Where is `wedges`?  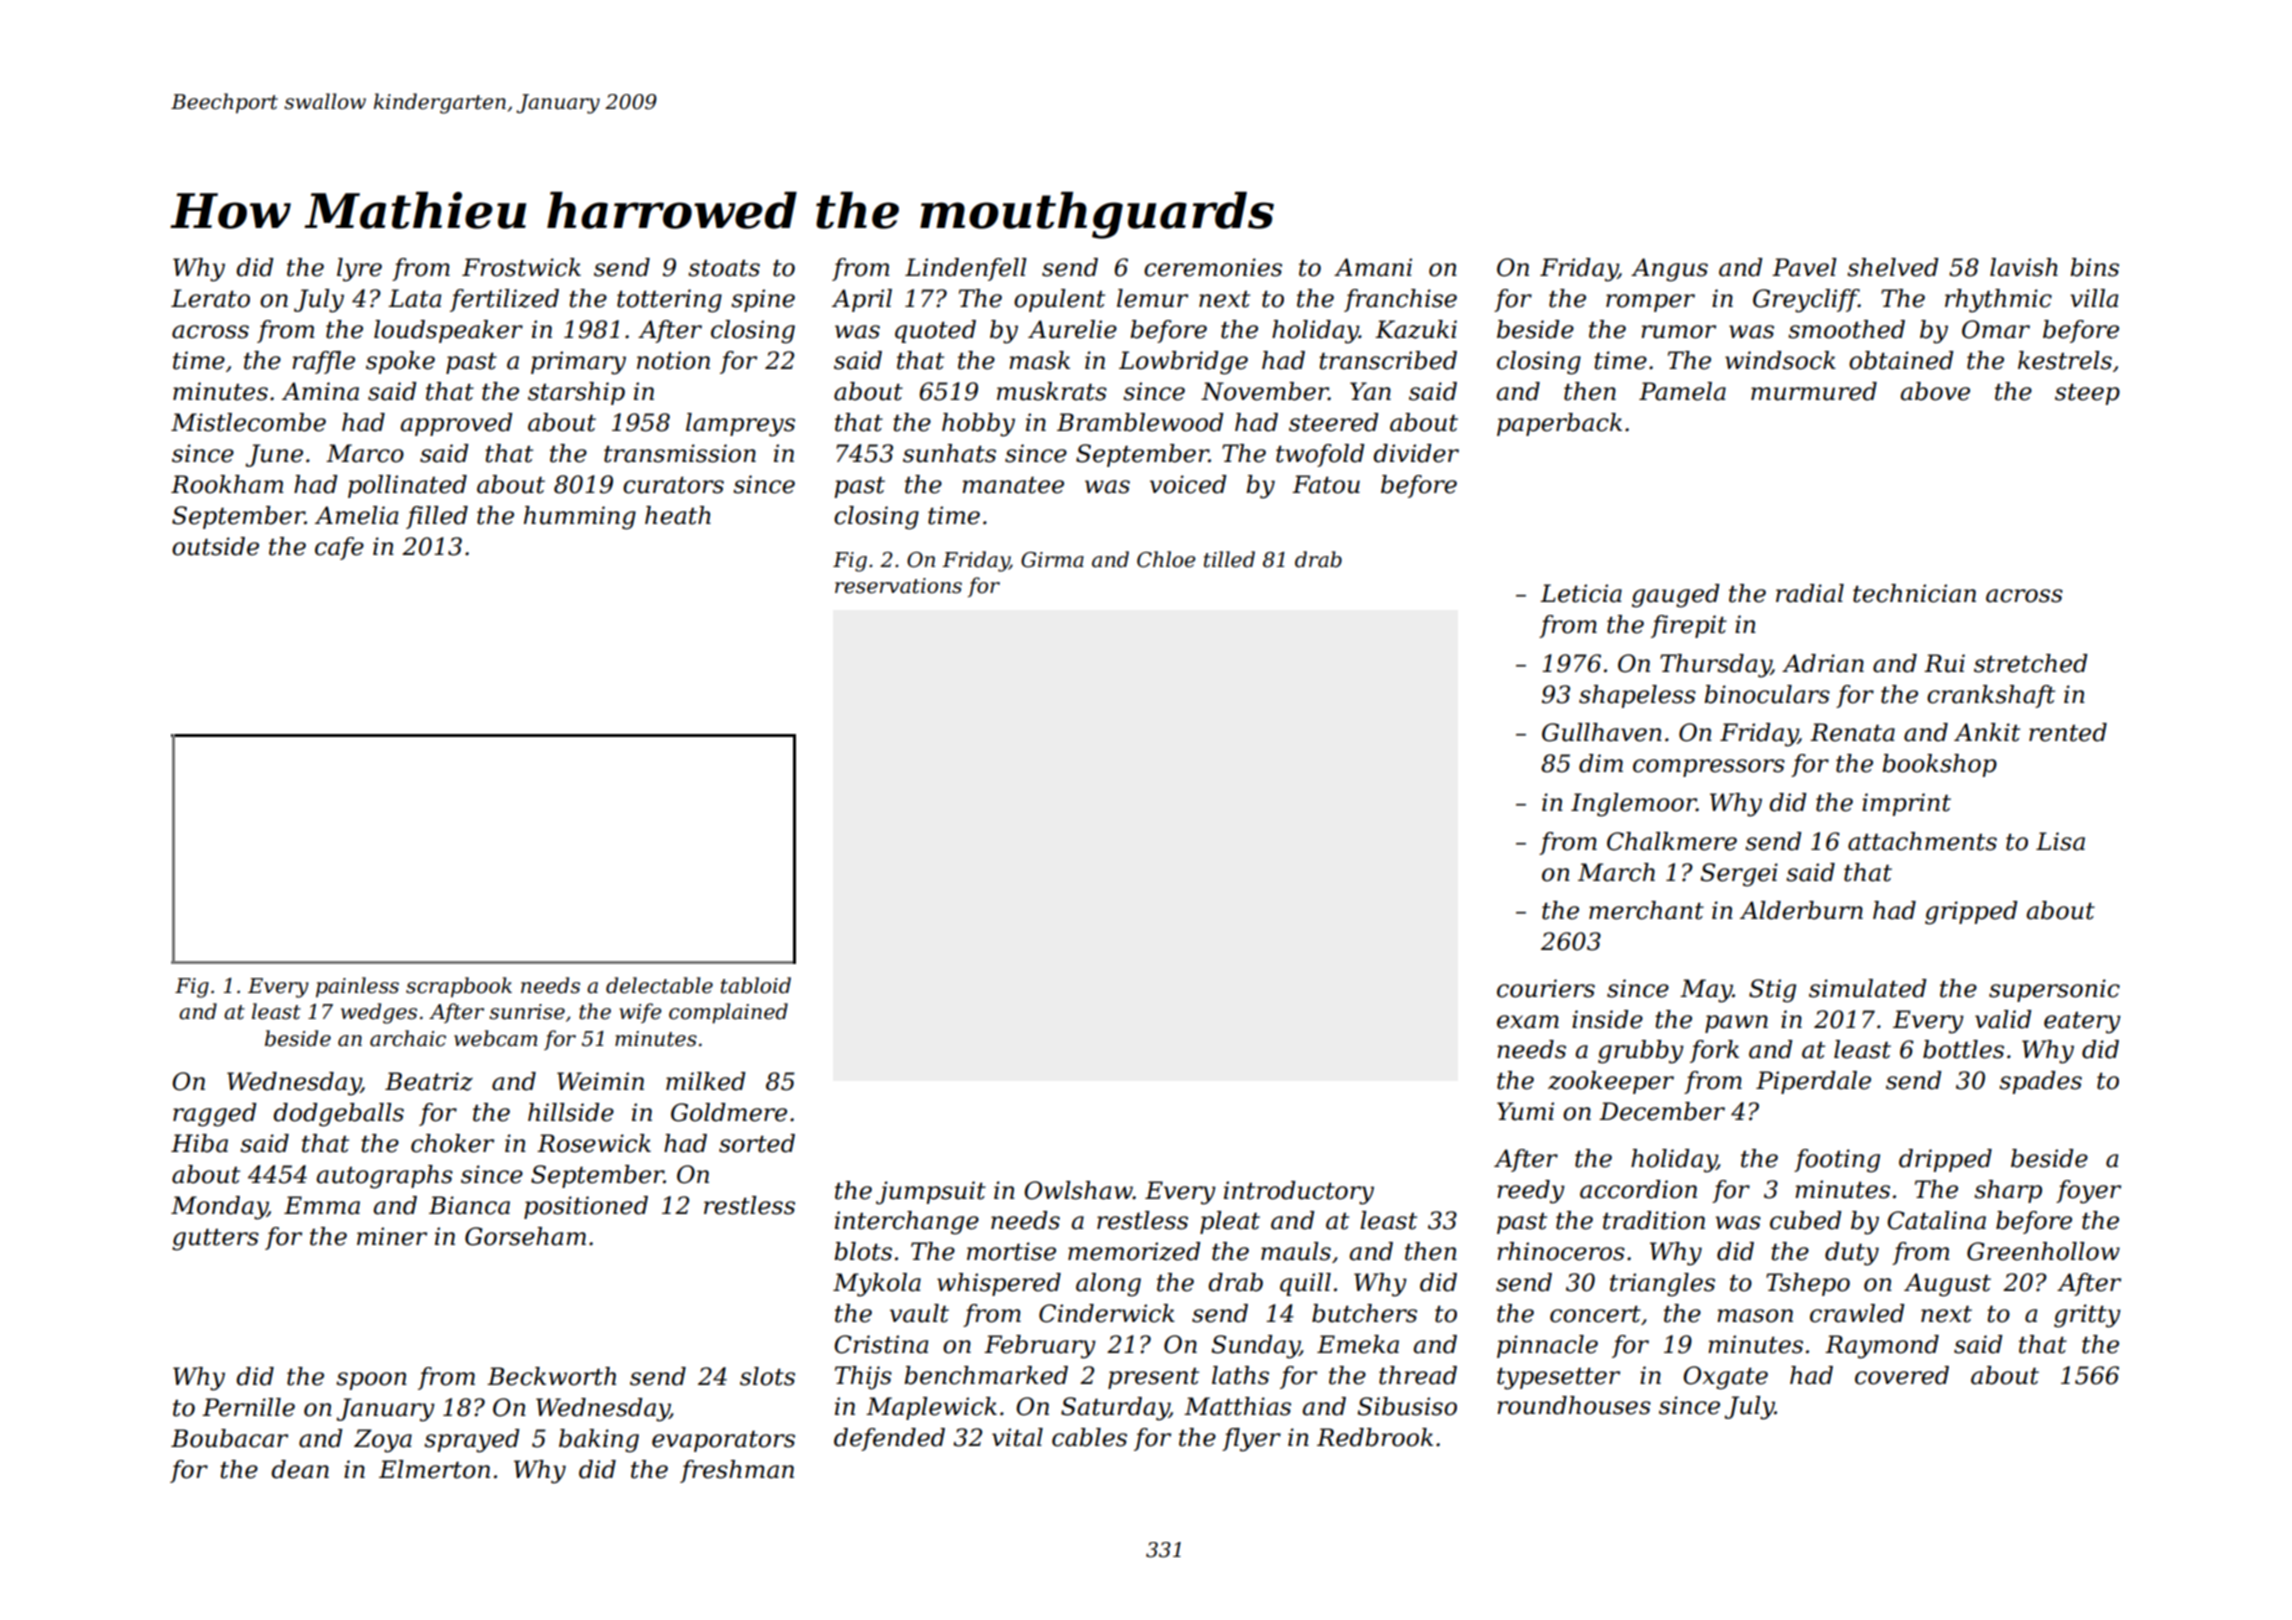 wedges is located at coordinates (379, 1013).
